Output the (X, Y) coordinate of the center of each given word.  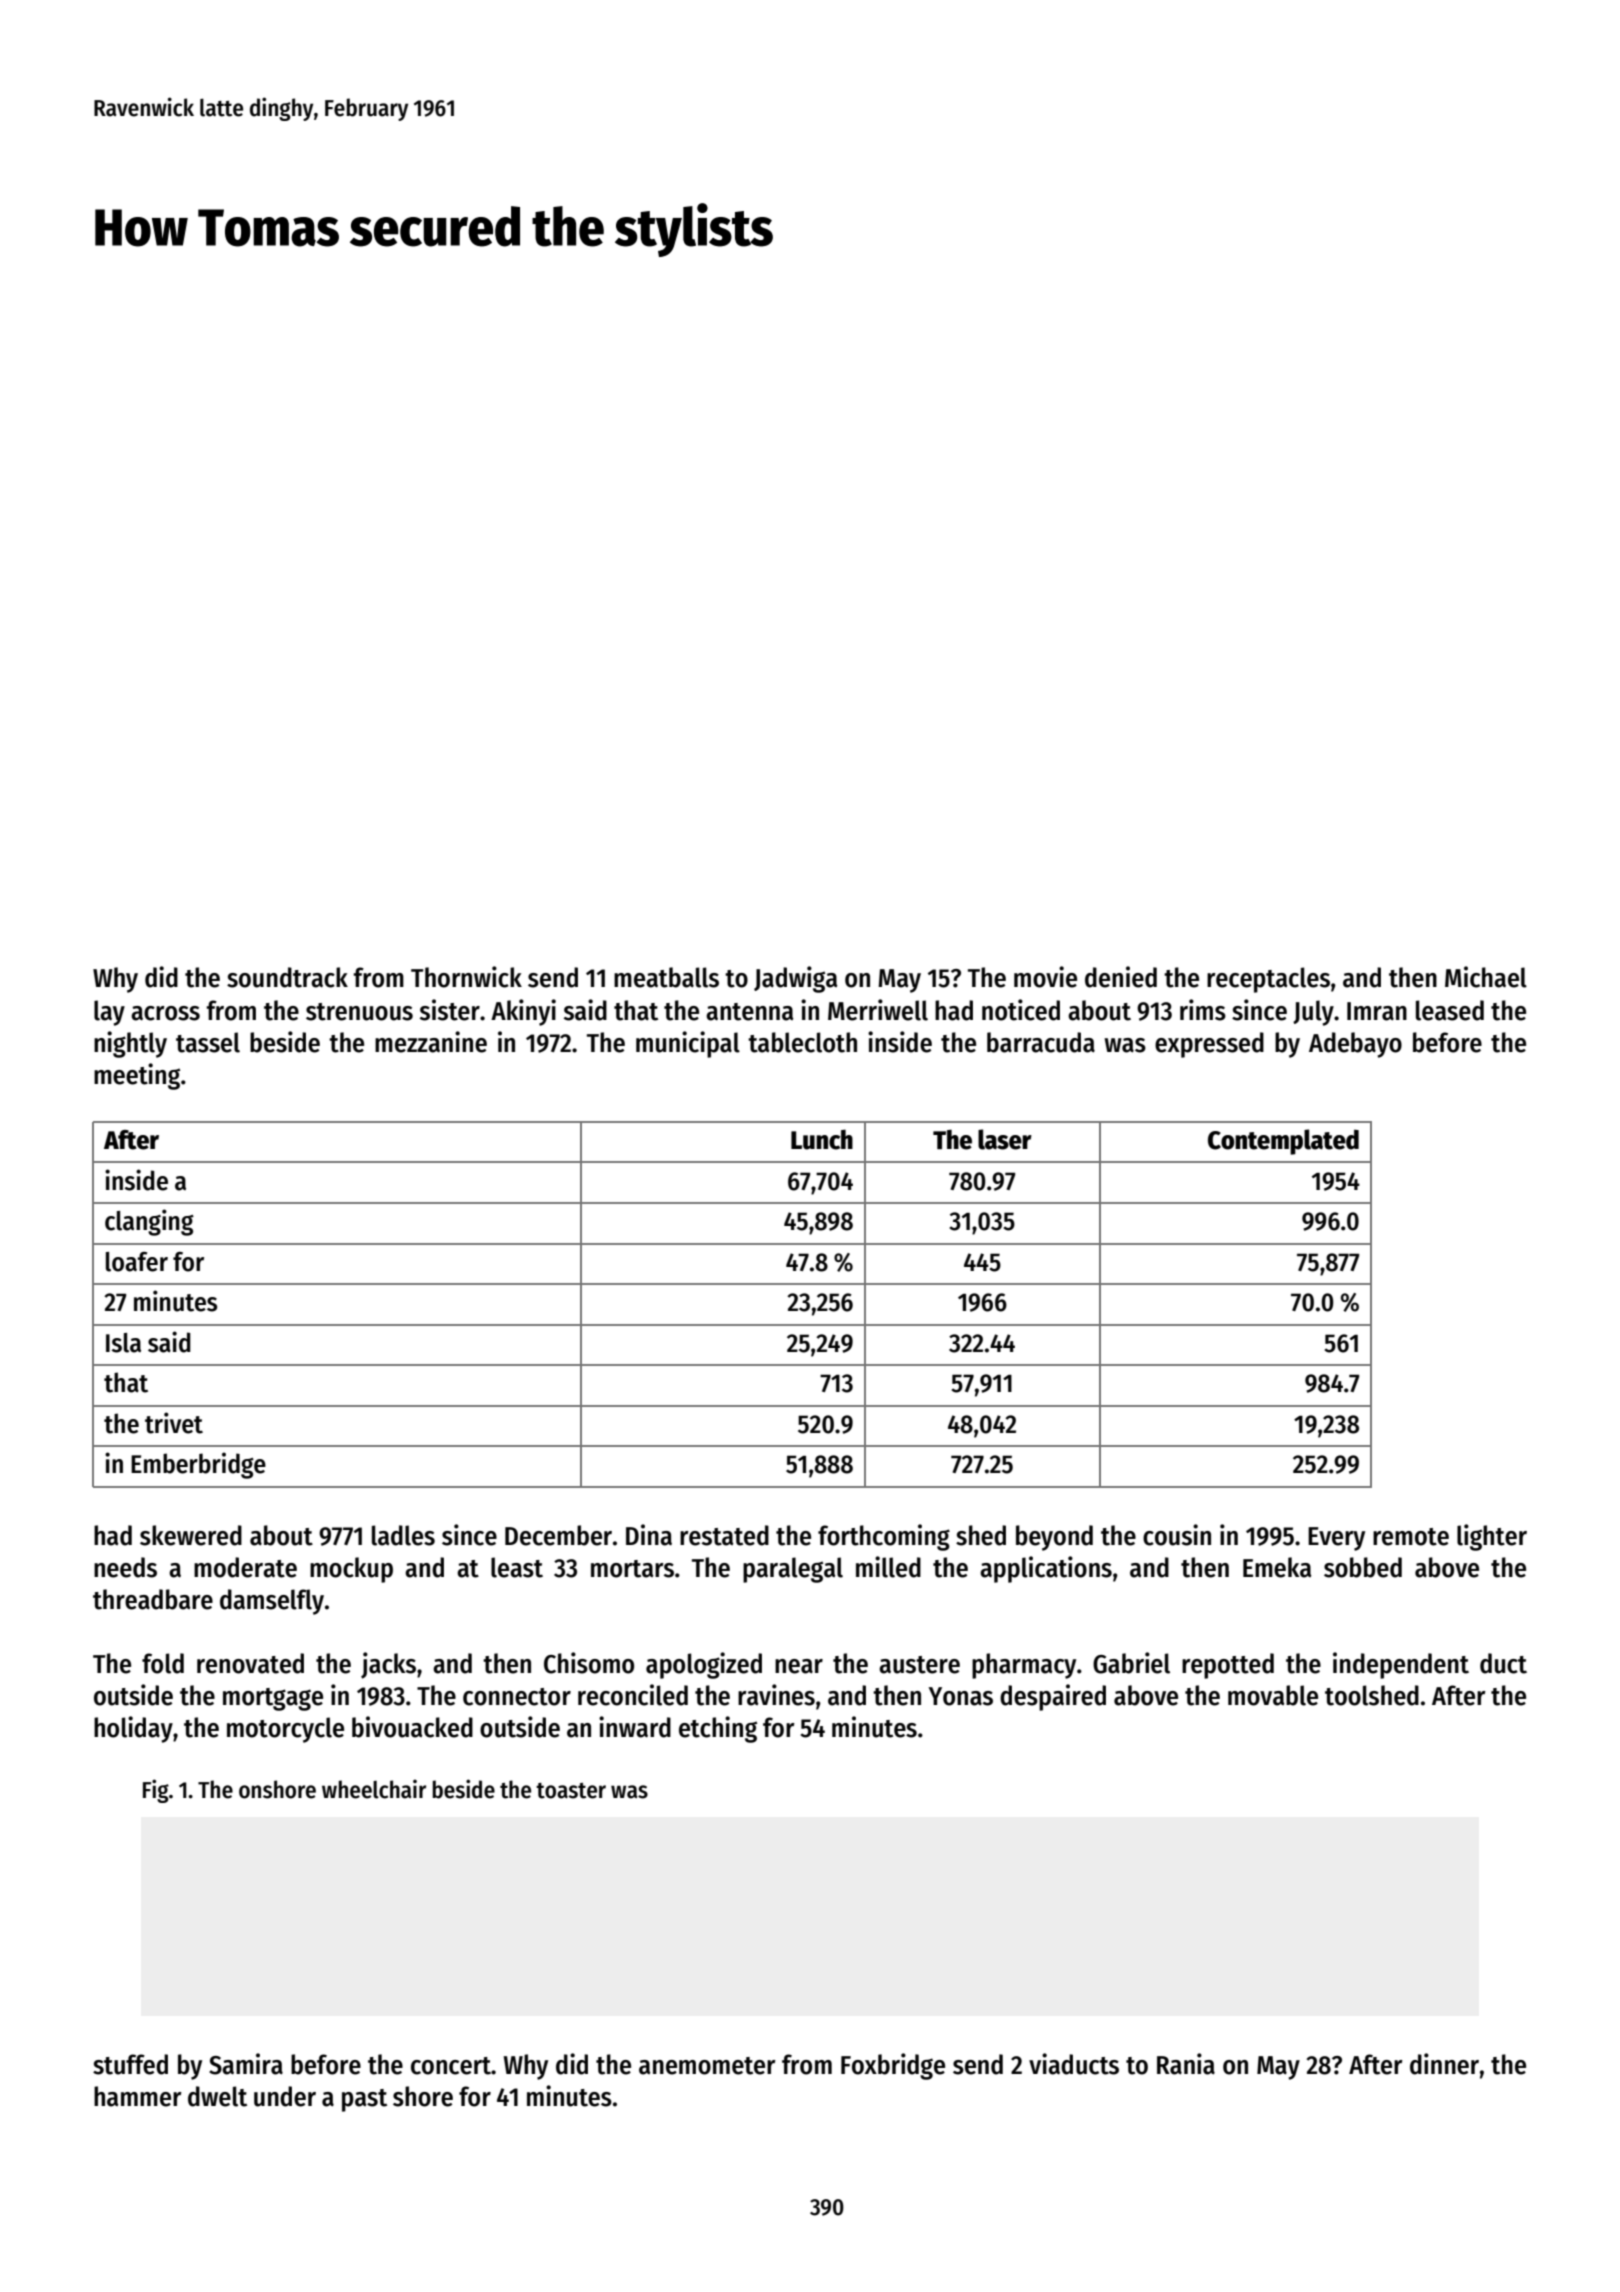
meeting (137, 1076)
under (285, 2096)
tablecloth (802, 1042)
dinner (1444, 2064)
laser (1005, 1139)
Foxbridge (893, 2066)
